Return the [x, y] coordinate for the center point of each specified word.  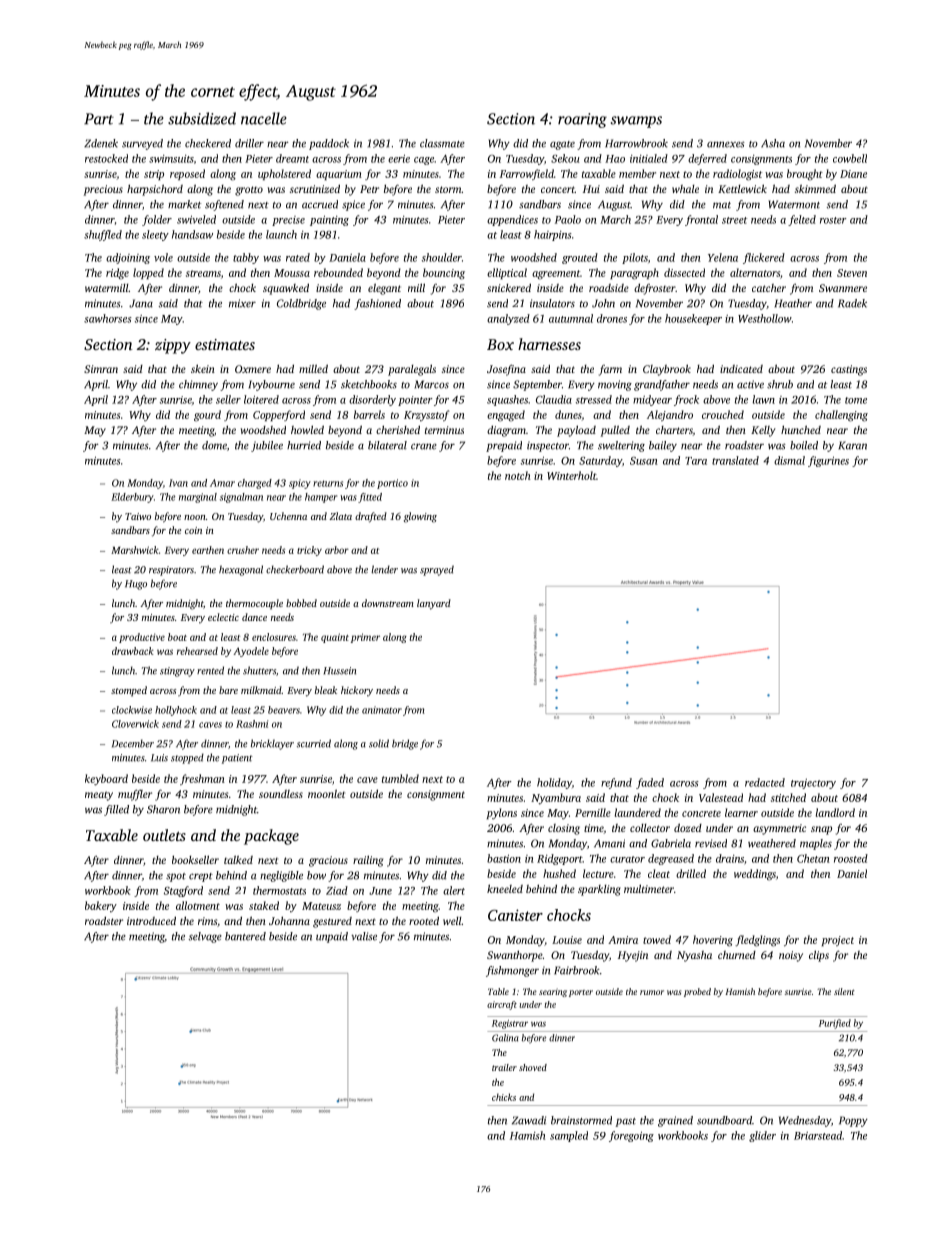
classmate [442, 143]
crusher [243, 550]
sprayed [437, 570]
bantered [245, 936]
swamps [636, 122]
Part [99, 119]
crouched [723, 414]
